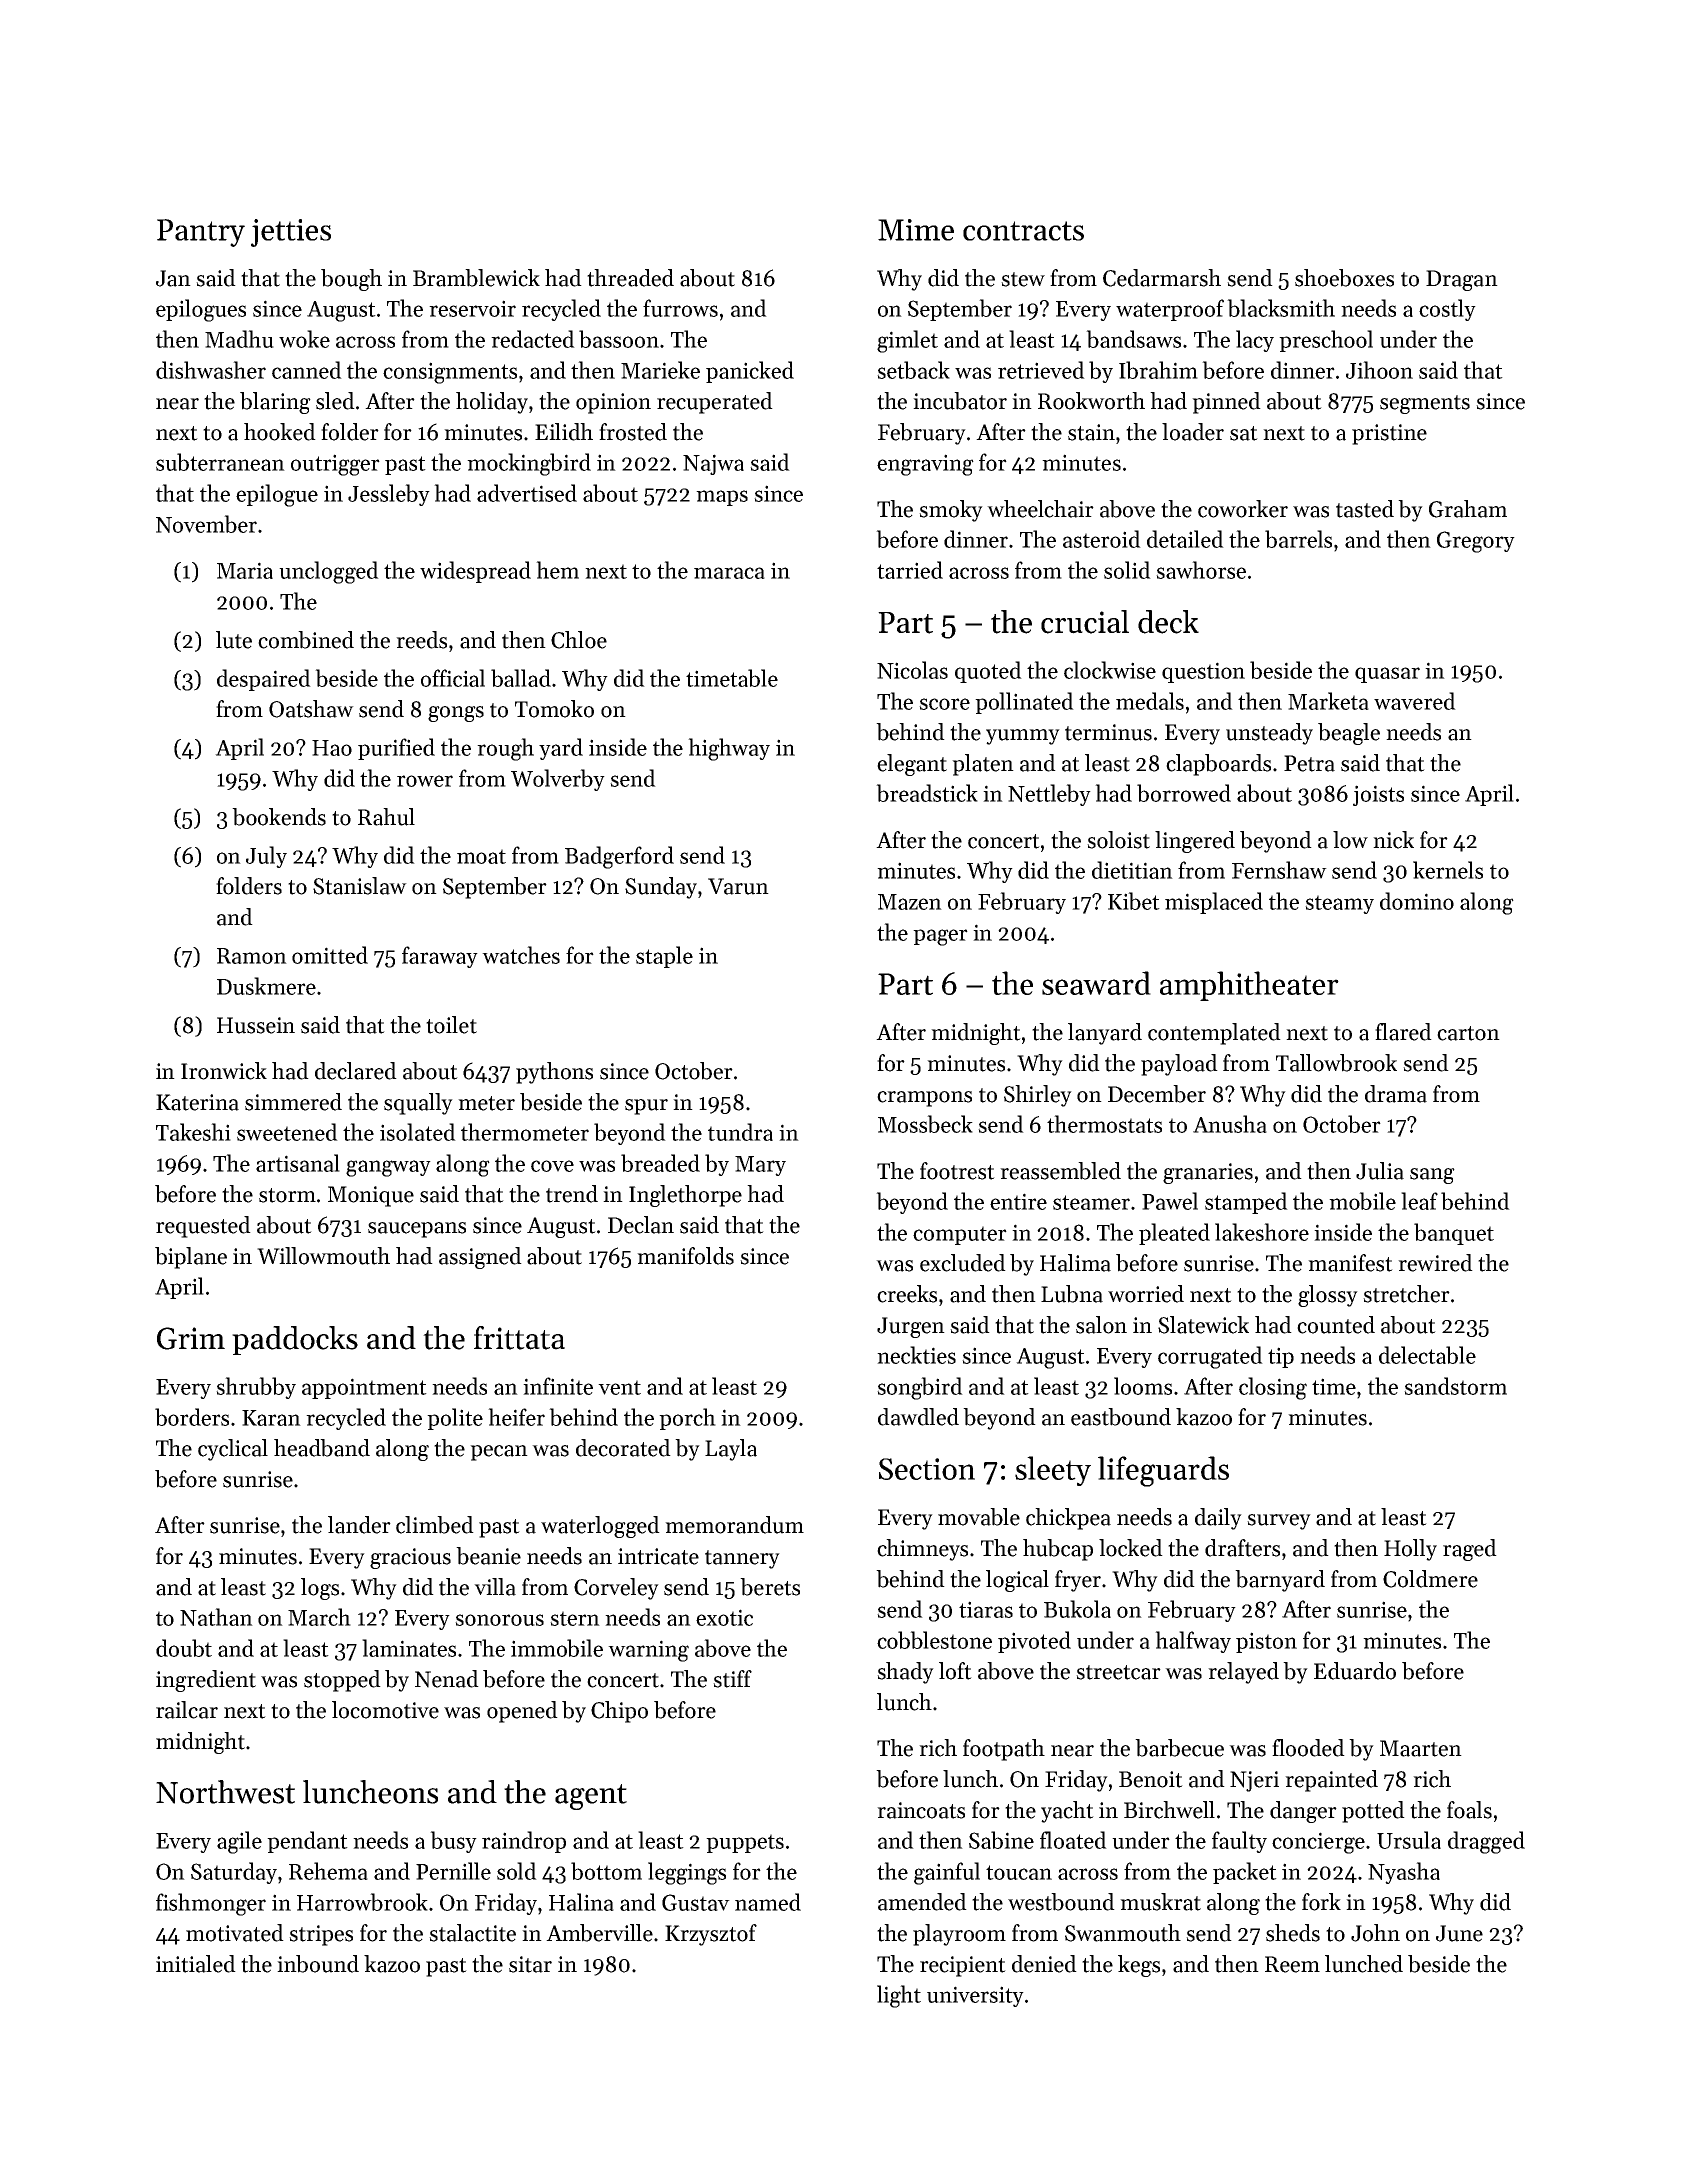  I want to click on costly, so click(1447, 310).
